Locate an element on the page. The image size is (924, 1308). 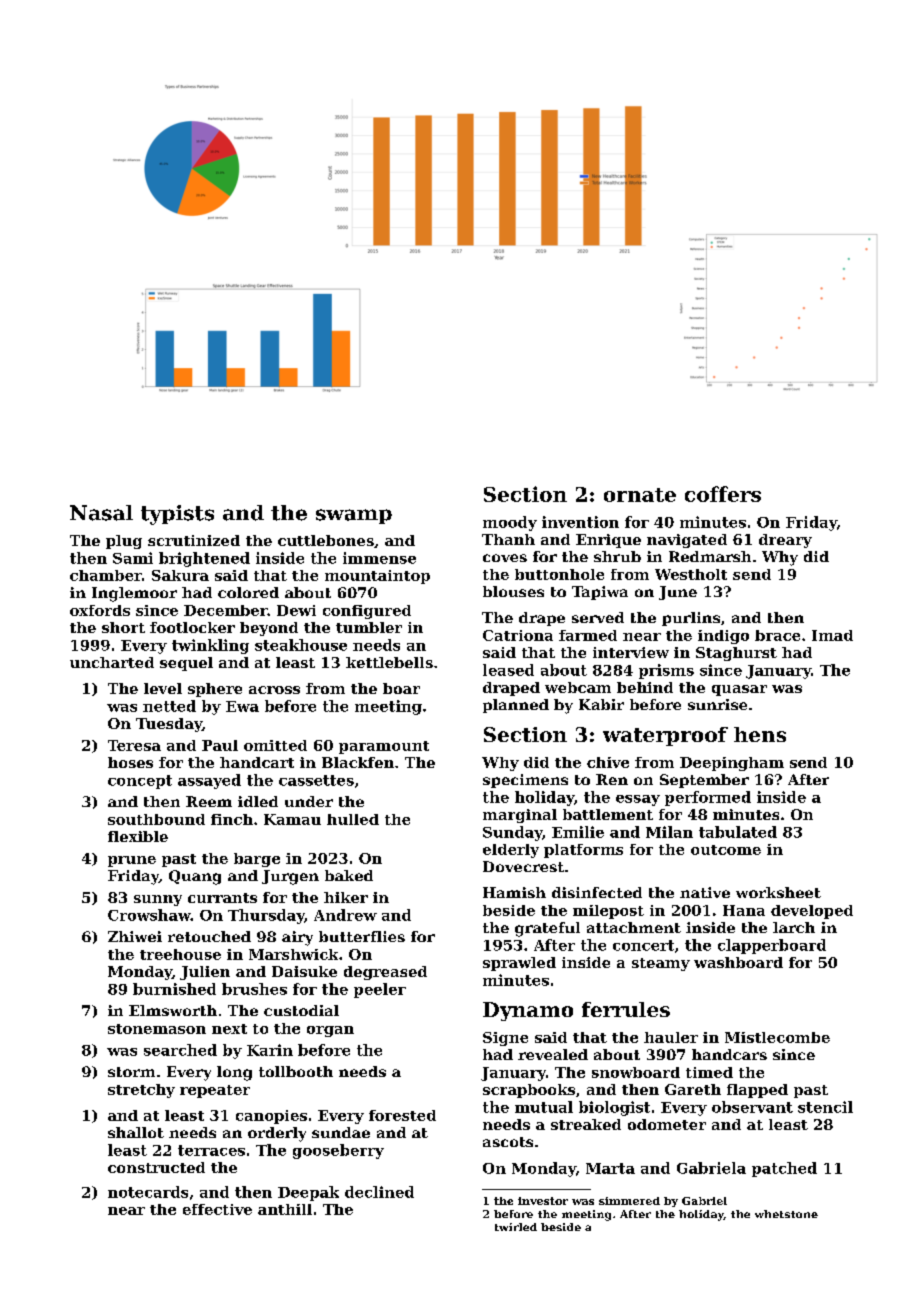
twirled is located at coordinates (516, 1227).
